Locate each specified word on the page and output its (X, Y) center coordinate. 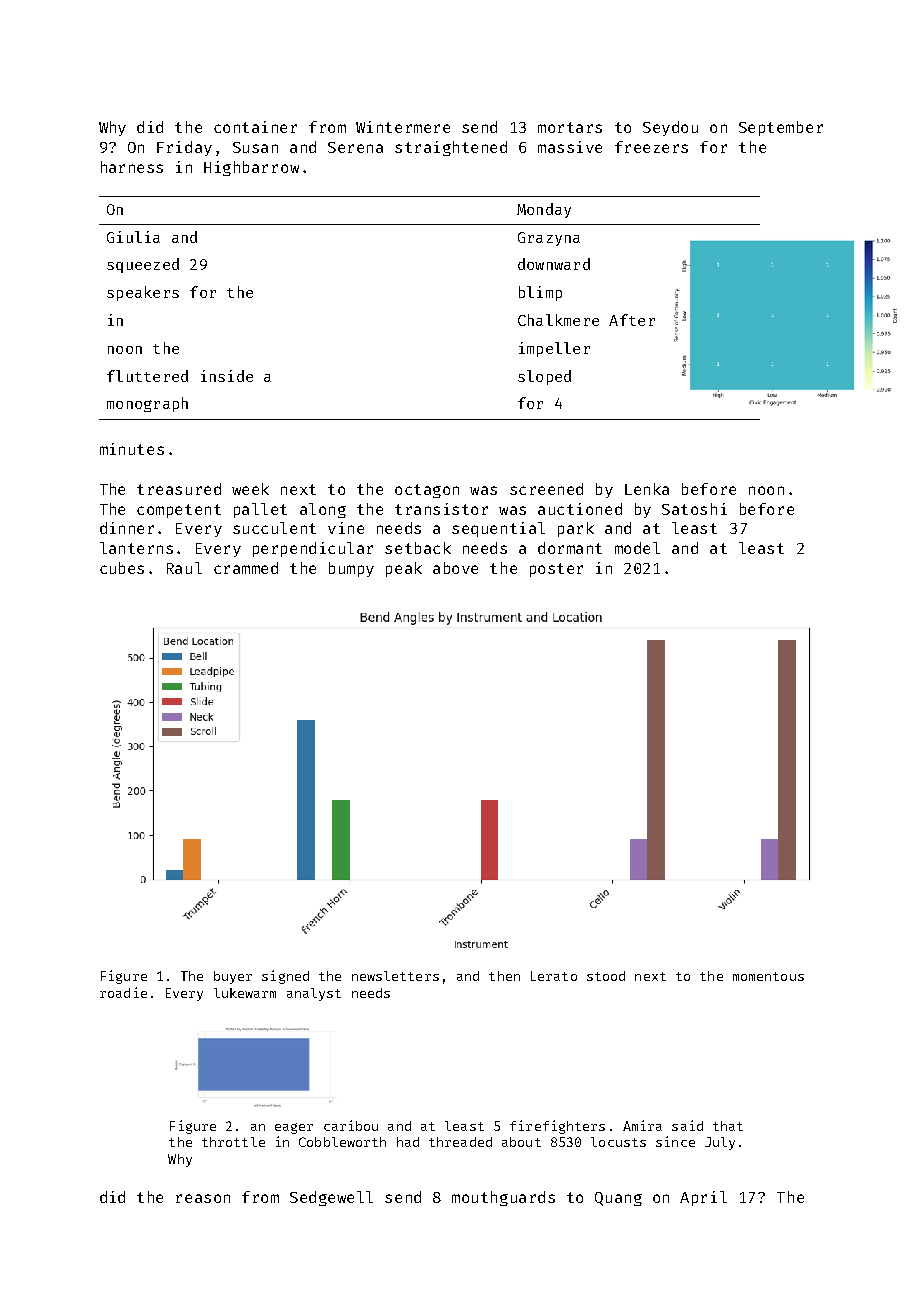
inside (227, 376)
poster (556, 570)
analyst (314, 994)
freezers (651, 147)
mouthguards (503, 1198)
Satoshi (694, 509)
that (728, 1126)
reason (203, 1198)
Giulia (133, 237)
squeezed (143, 265)
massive (570, 147)
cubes (122, 568)
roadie (123, 992)
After (632, 320)
